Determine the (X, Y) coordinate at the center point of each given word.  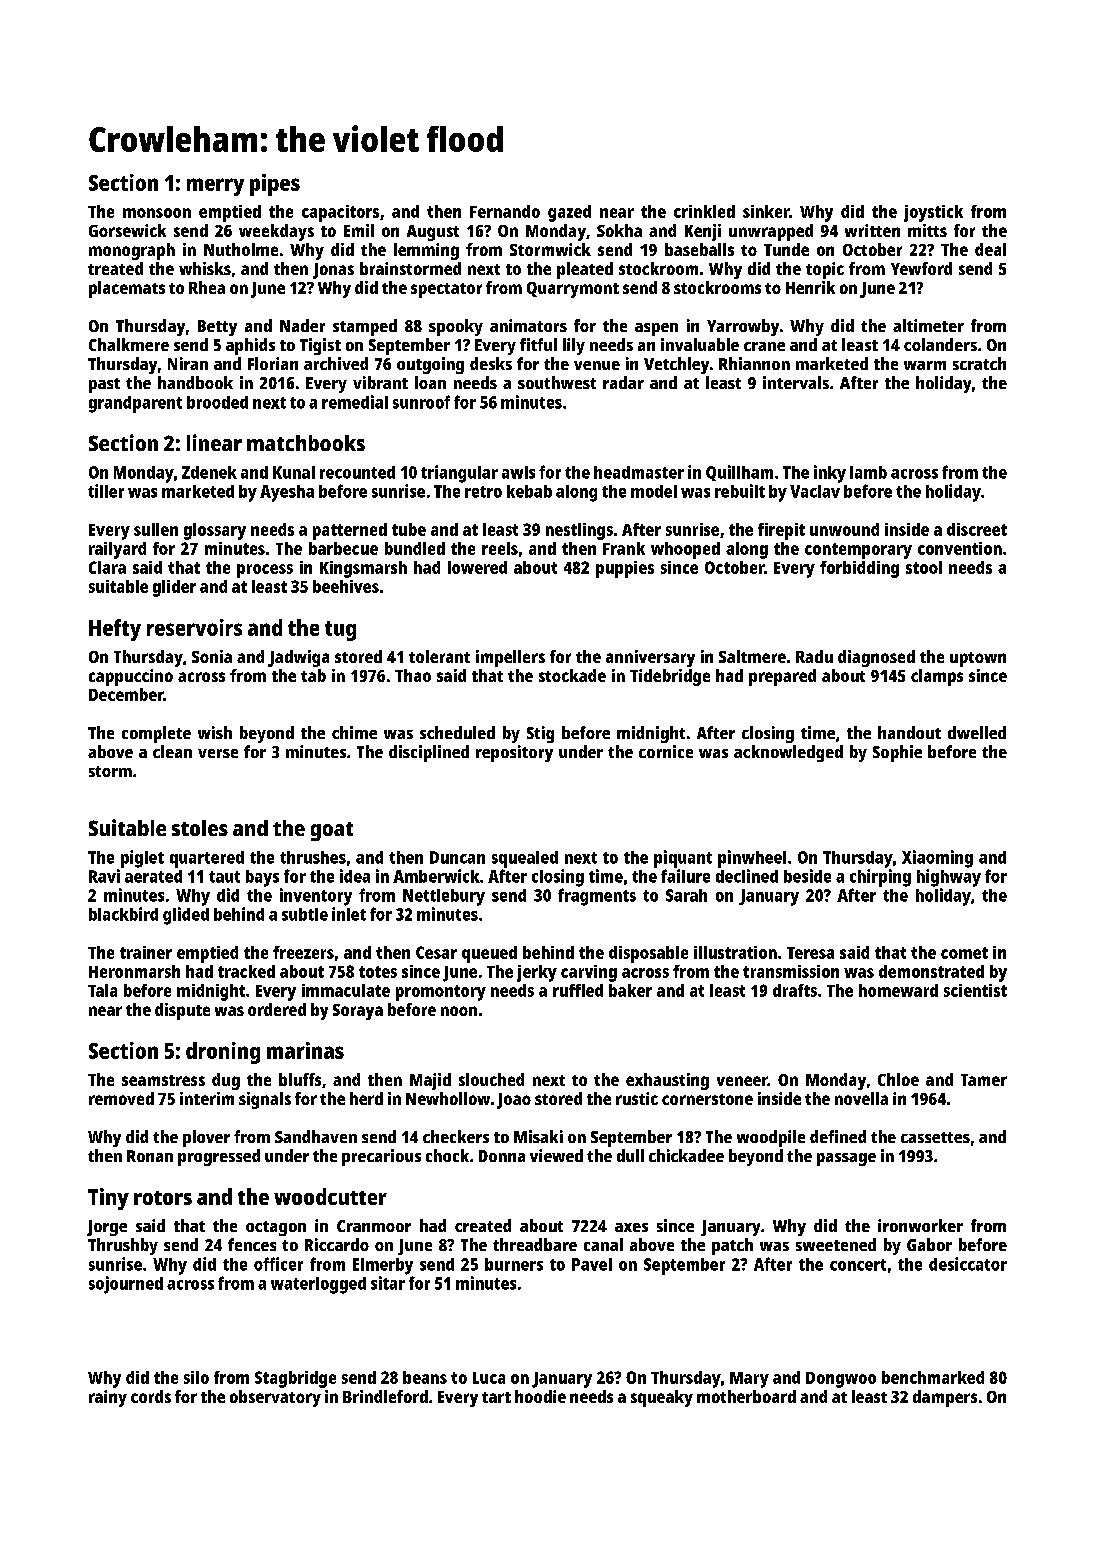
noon (459, 1011)
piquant (683, 859)
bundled (415, 548)
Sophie (897, 753)
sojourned (126, 1285)
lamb (868, 472)
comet (964, 953)
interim (207, 1098)
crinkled (704, 211)
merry (215, 187)
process (265, 571)
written (872, 230)
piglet (142, 859)
